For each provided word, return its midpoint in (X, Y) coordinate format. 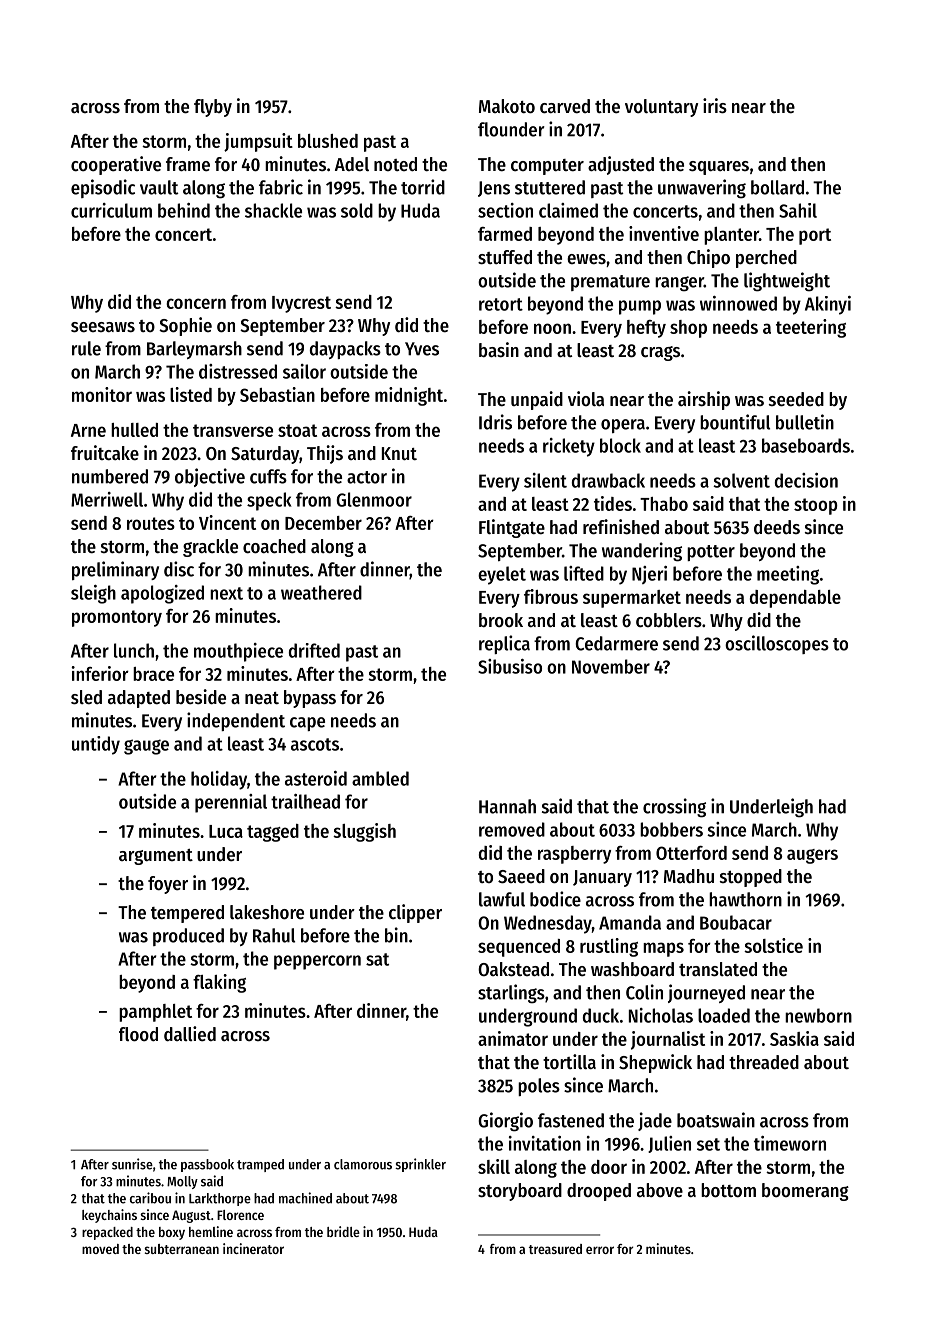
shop (688, 329)
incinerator (253, 1248)
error (600, 1250)
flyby (213, 108)
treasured (555, 1249)
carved (565, 106)
